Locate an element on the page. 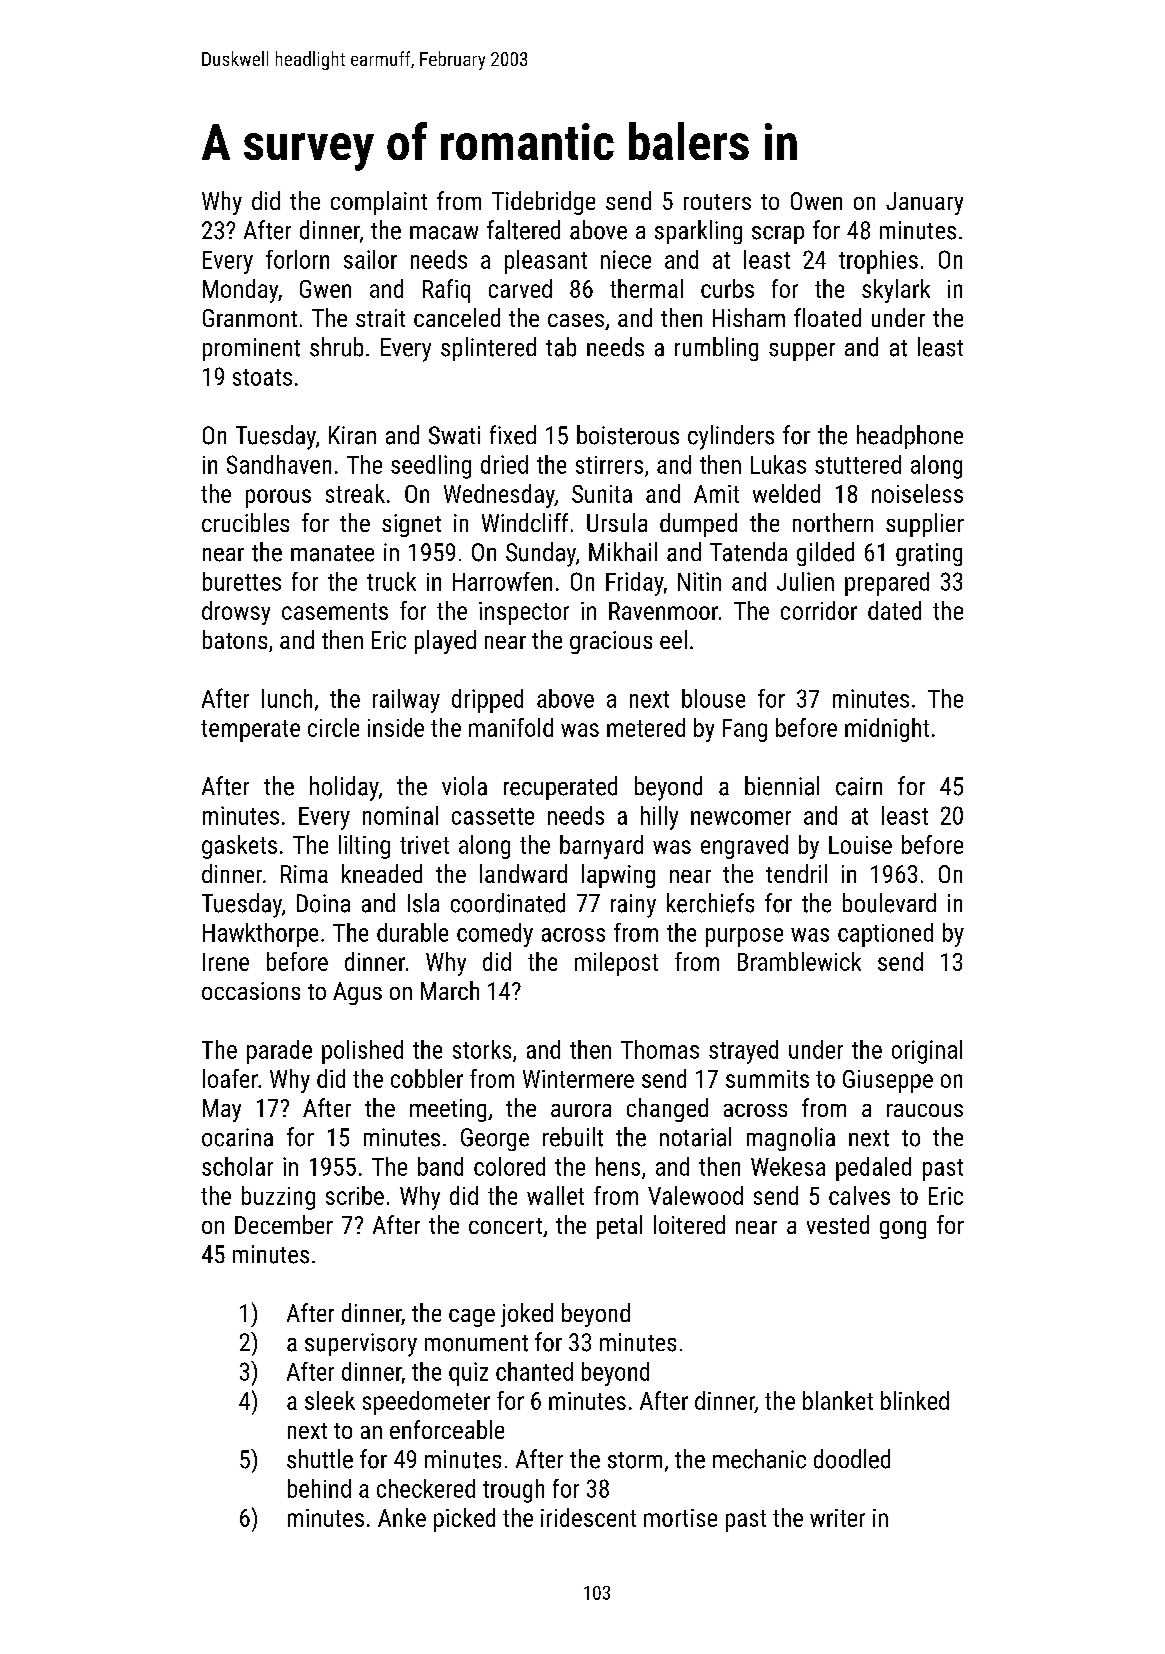  tendril is located at coordinates (796, 873).
